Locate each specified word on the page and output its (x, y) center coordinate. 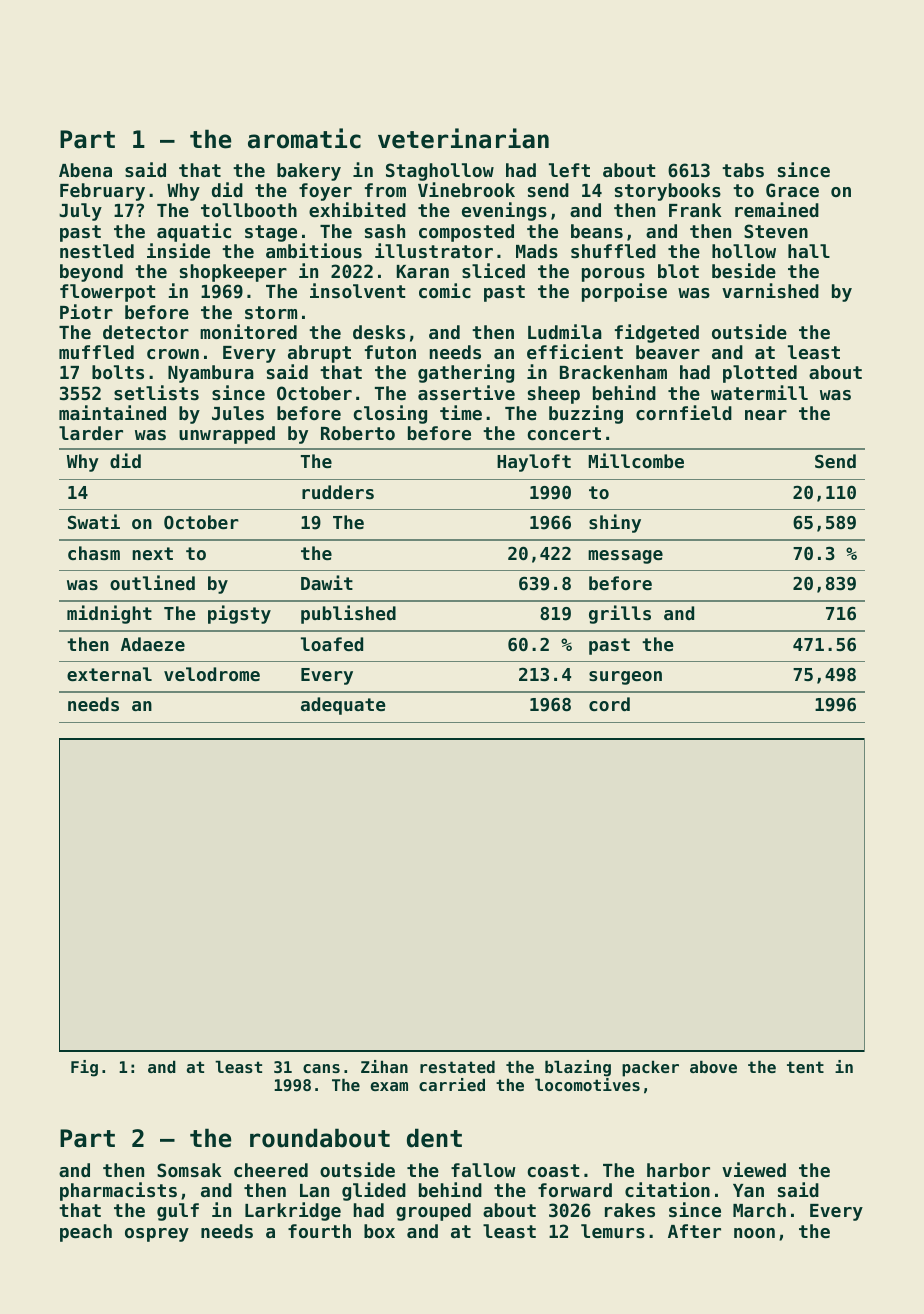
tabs (743, 170)
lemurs (613, 1231)
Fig (84, 1068)
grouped (433, 1212)
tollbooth (249, 210)
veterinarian (463, 138)
